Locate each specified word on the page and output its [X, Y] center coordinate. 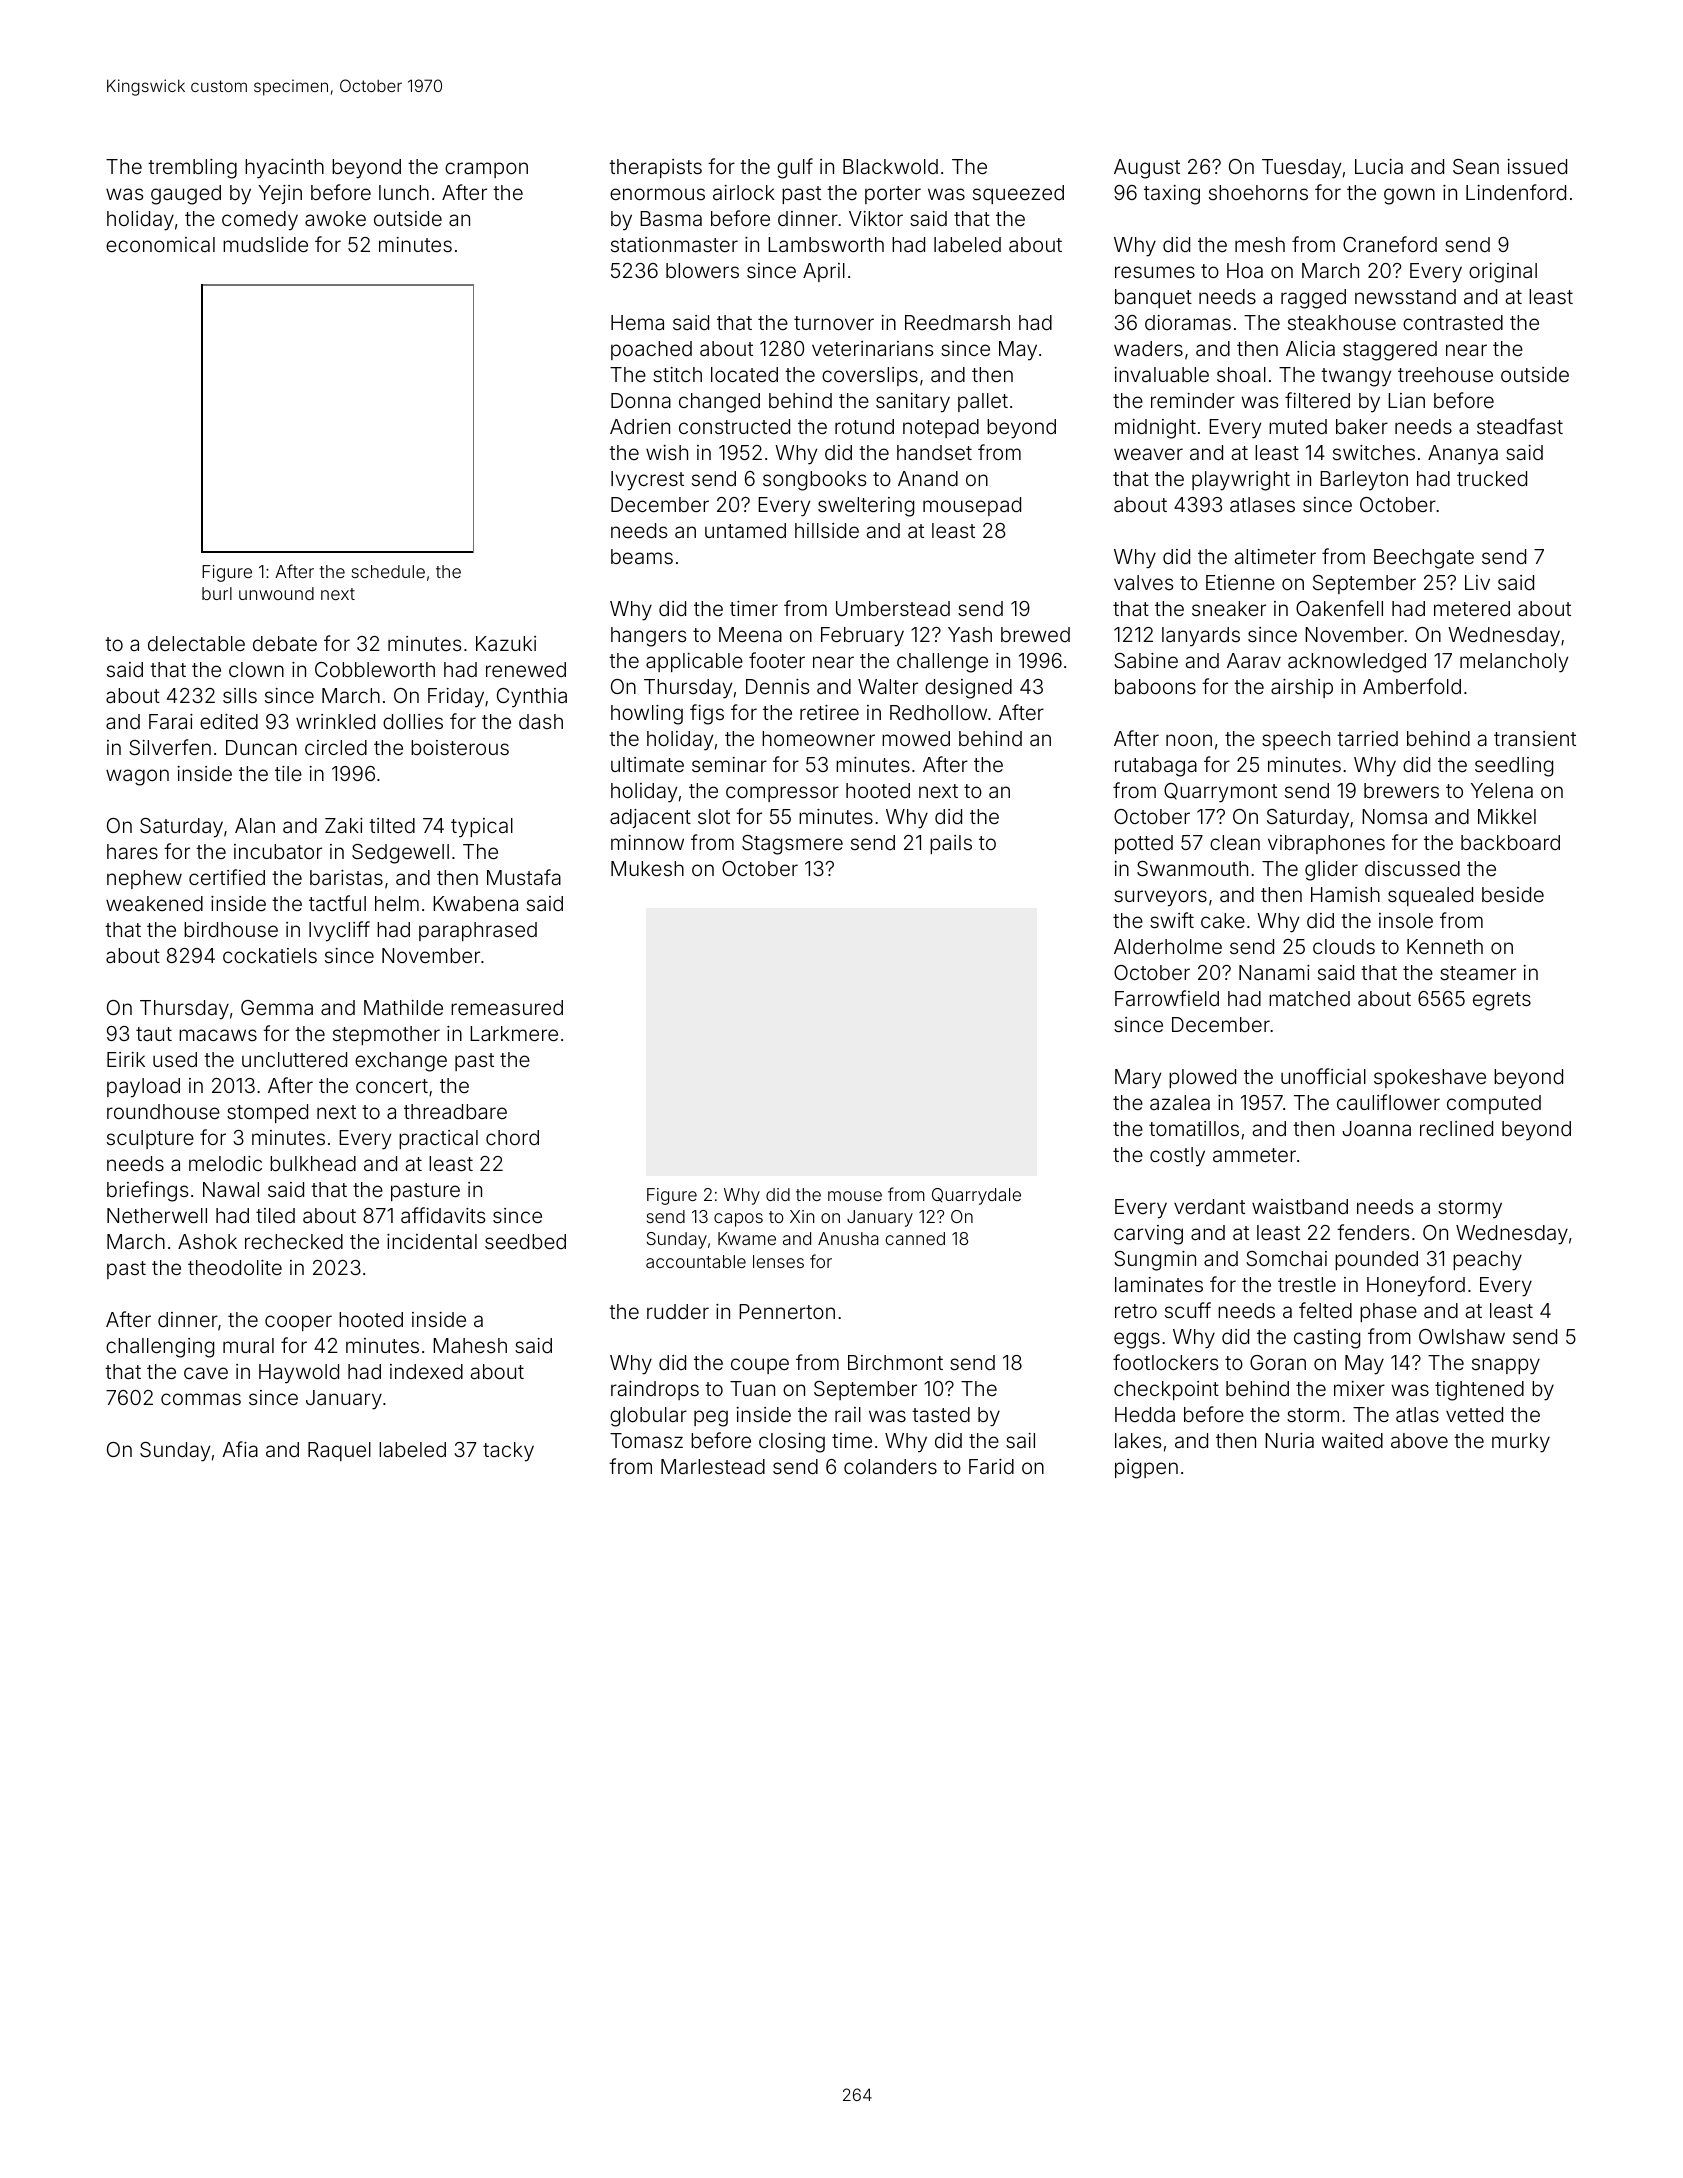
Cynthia [532, 698]
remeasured [507, 1007]
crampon [486, 170]
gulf [795, 168]
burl [217, 593]
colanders [890, 1466]
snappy [1506, 1366]
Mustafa [524, 877]
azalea [1180, 1102]
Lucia [1379, 166]
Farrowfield [1167, 998]
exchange [401, 1062]
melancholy [1514, 663]
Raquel [339, 1451]
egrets [1502, 1001]
